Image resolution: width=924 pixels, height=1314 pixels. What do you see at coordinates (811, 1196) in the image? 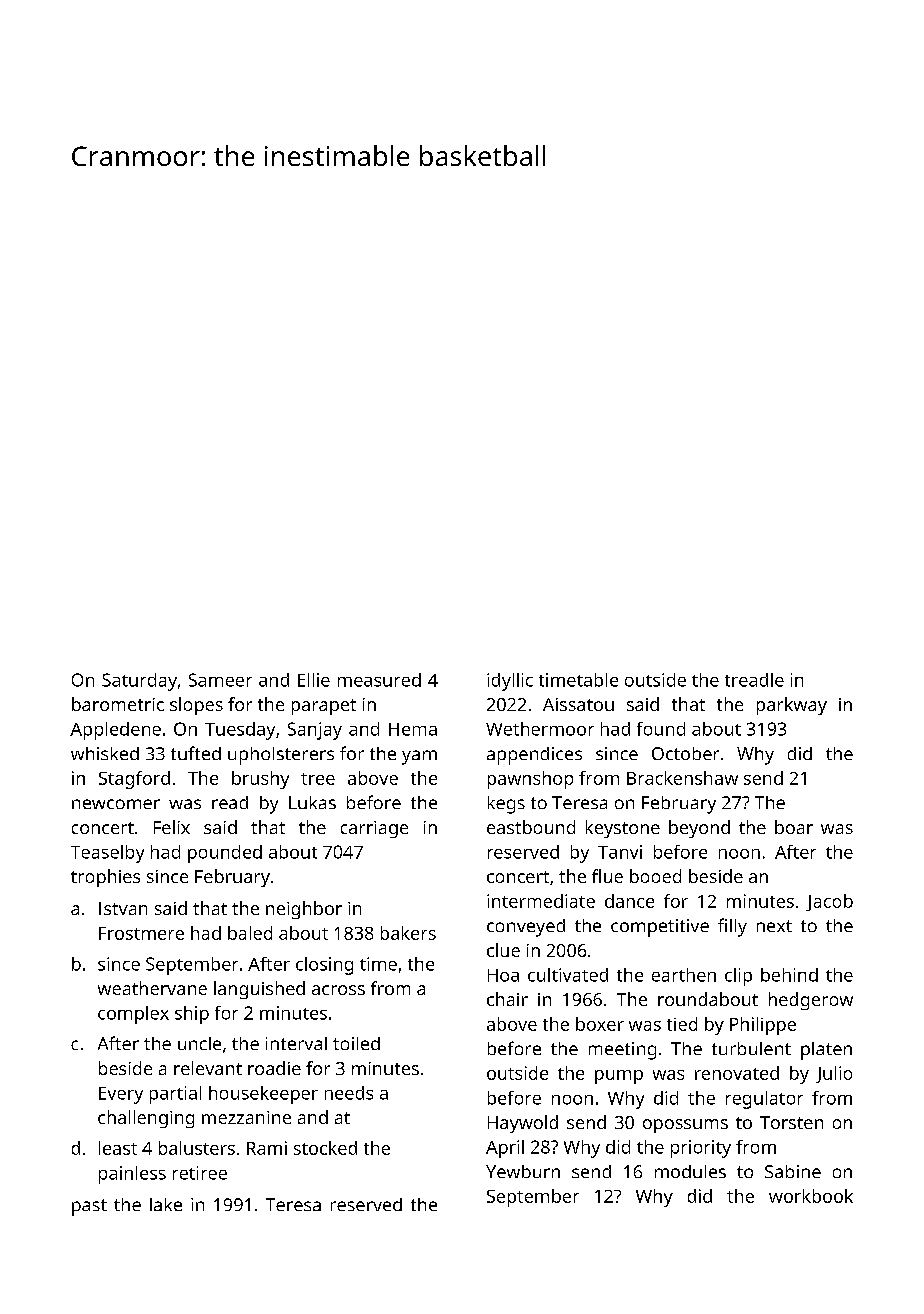
I see `workbook` at bounding box center [811, 1196].
